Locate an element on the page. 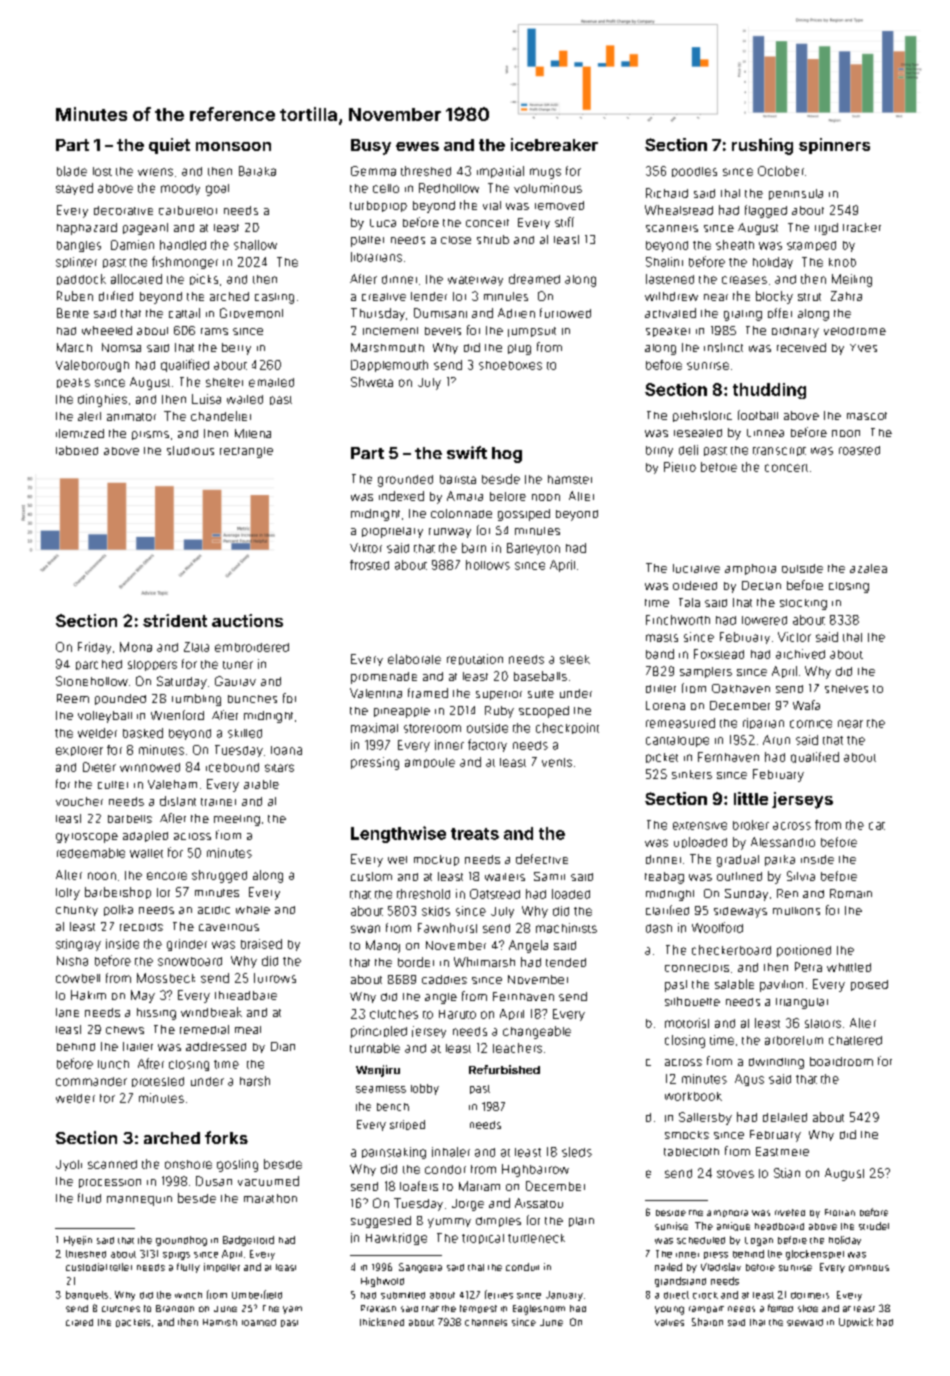  steward is located at coordinates (805, 1322).
